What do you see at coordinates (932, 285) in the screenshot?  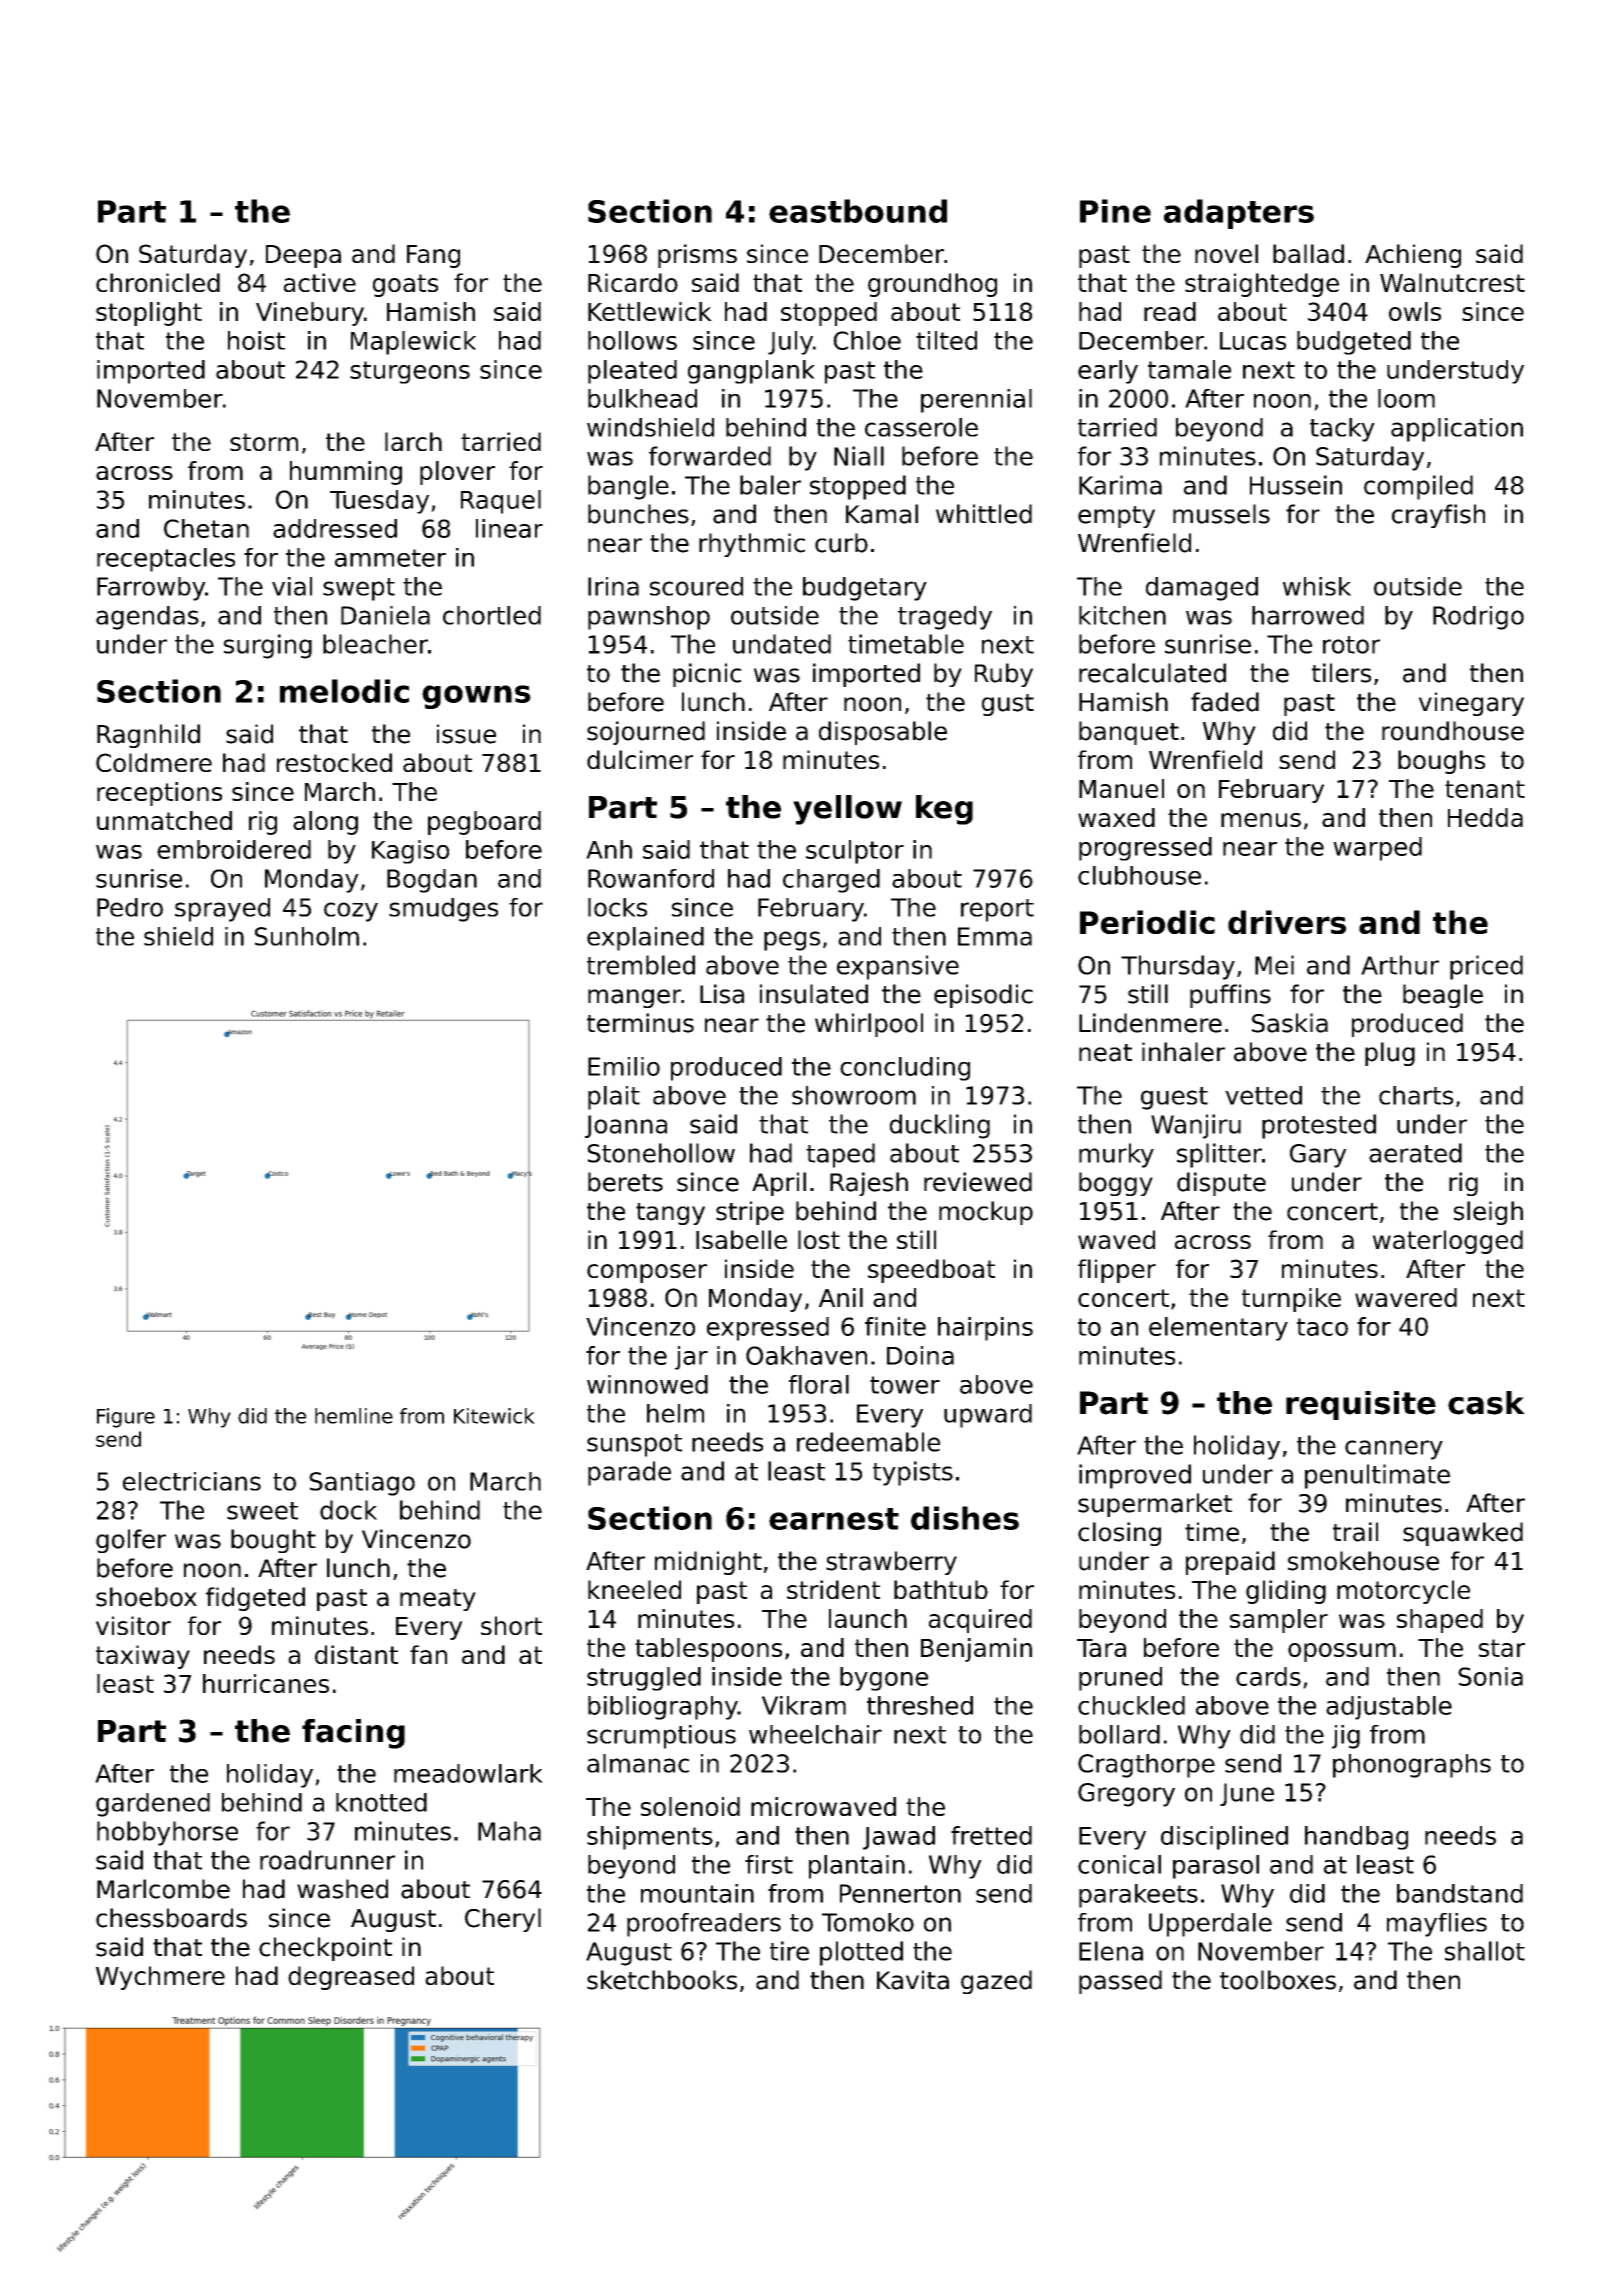 I see `groundhog` at bounding box center [932, 285].
